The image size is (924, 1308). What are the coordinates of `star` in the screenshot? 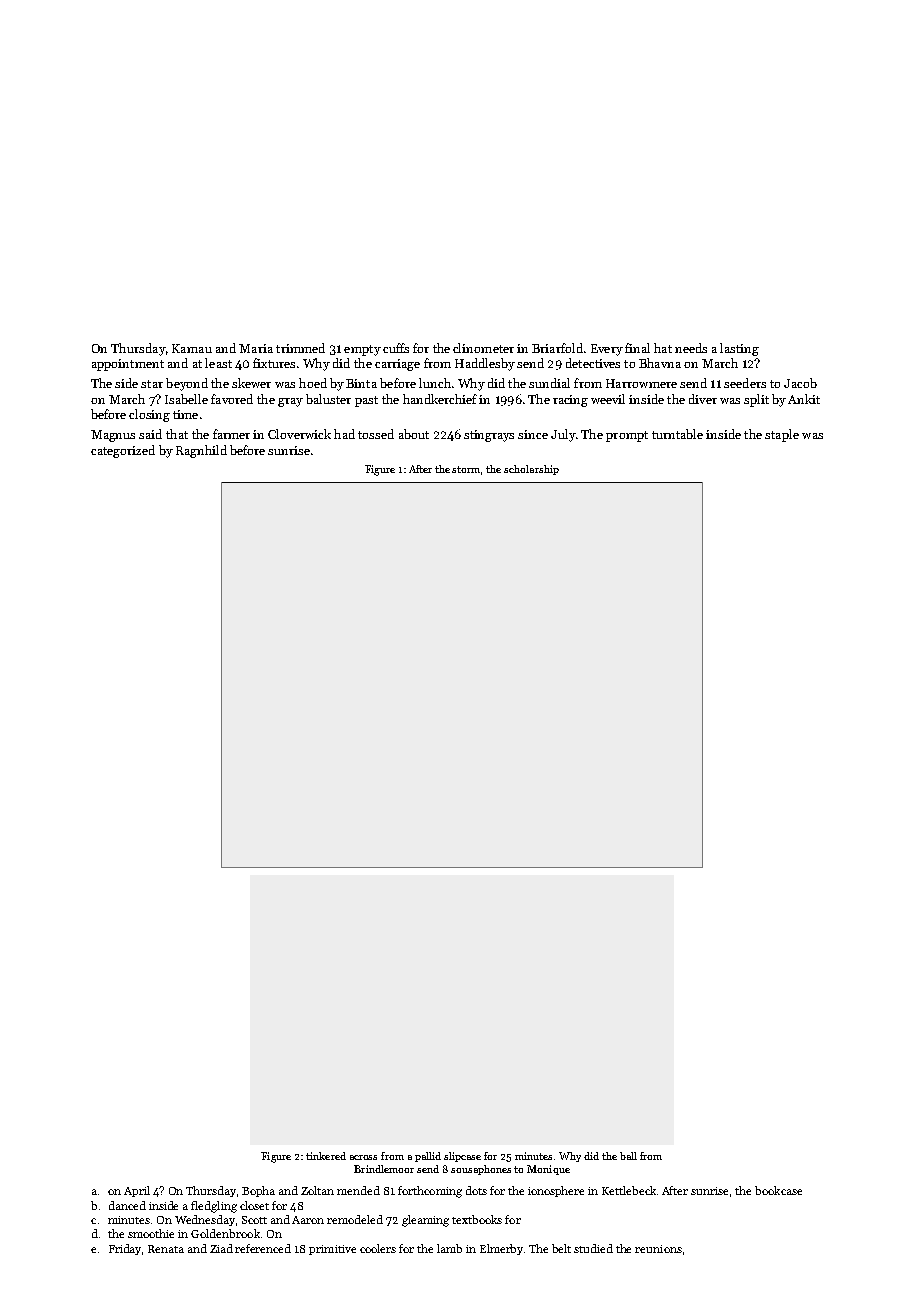 It's located at (152, 384).
